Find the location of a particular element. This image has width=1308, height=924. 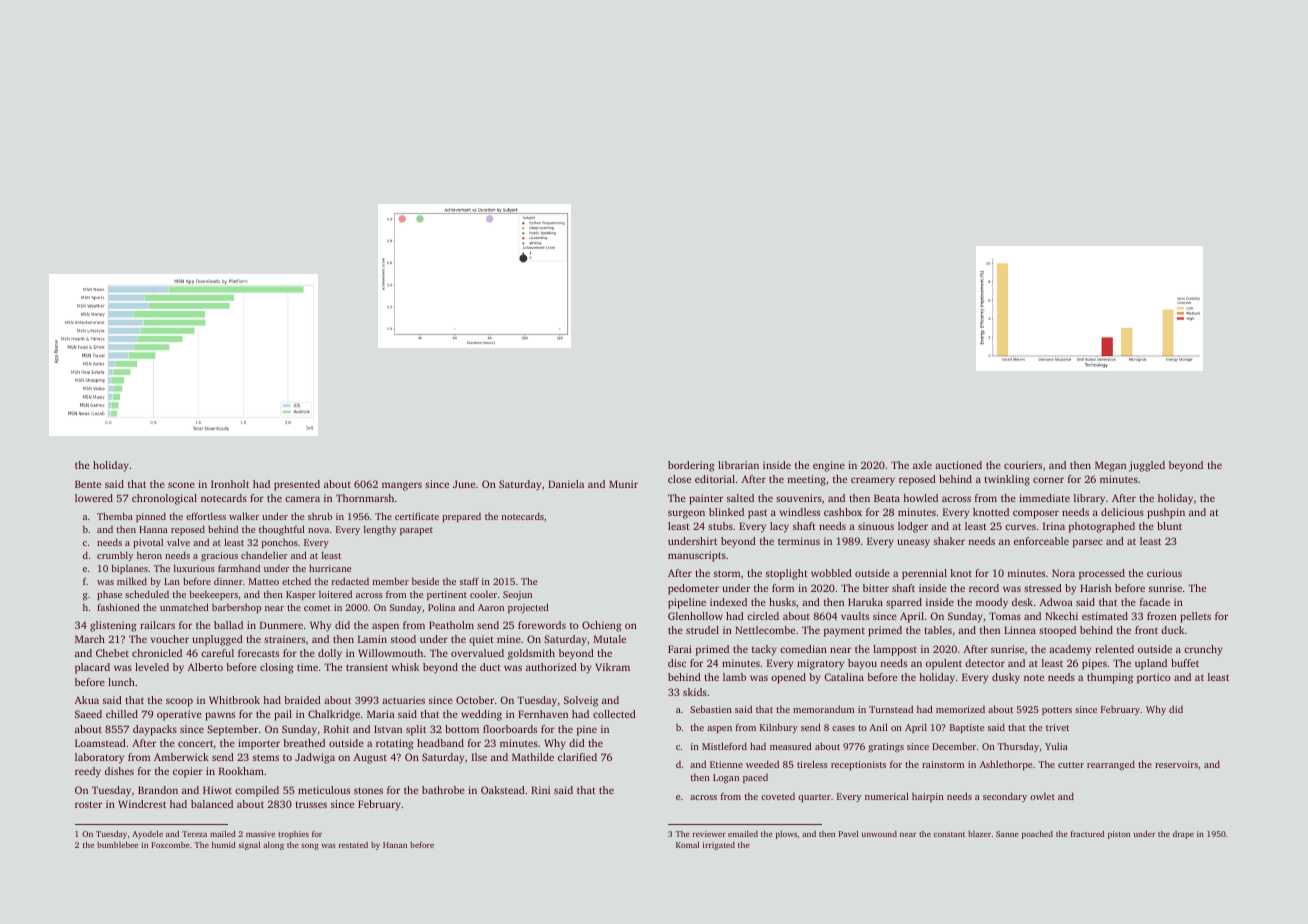

stressed is located at coordinates (1043, 588).
